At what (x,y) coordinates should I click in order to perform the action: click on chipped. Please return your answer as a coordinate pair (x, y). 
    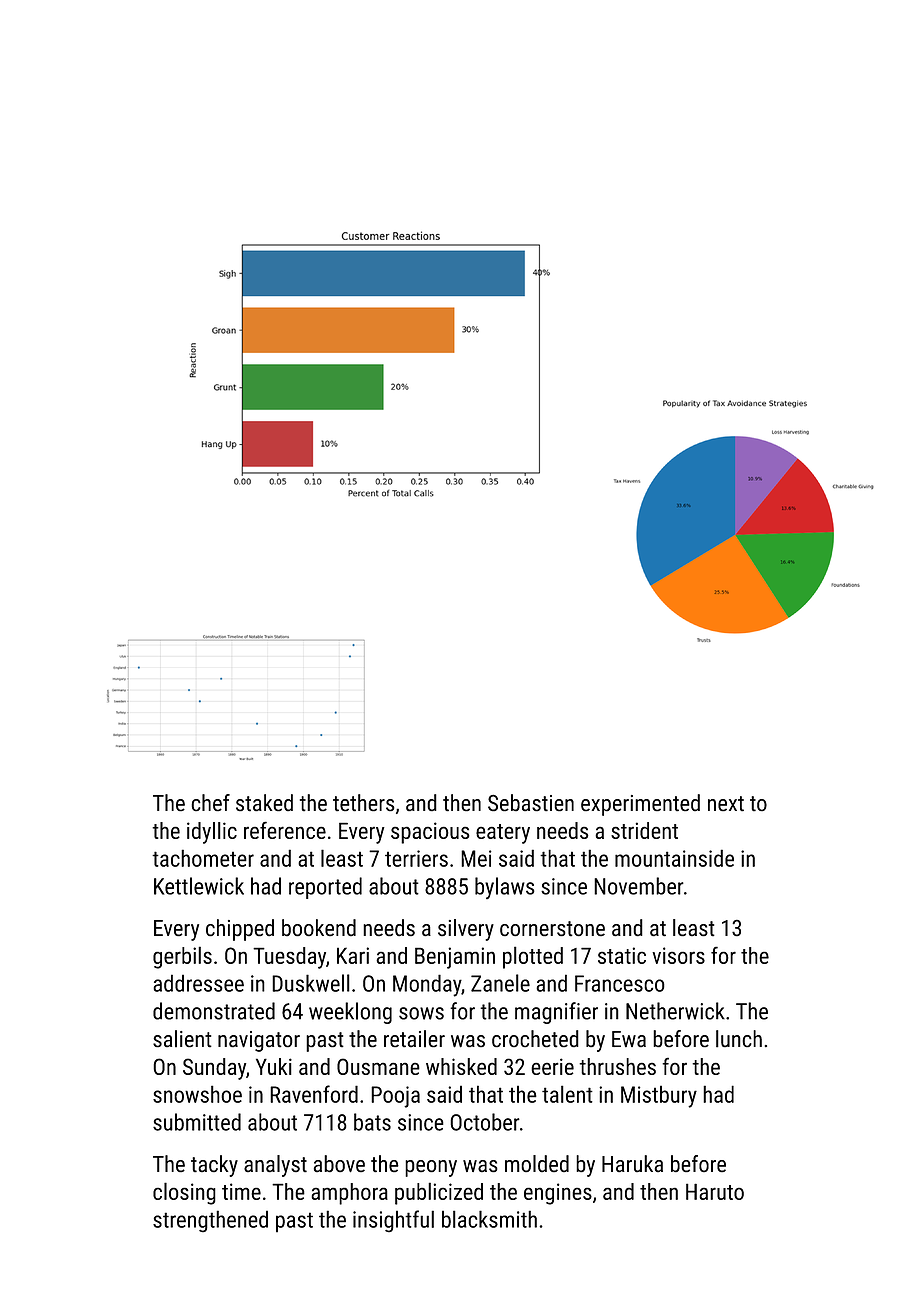
    Looking at the image, I should click on (240, 930).
